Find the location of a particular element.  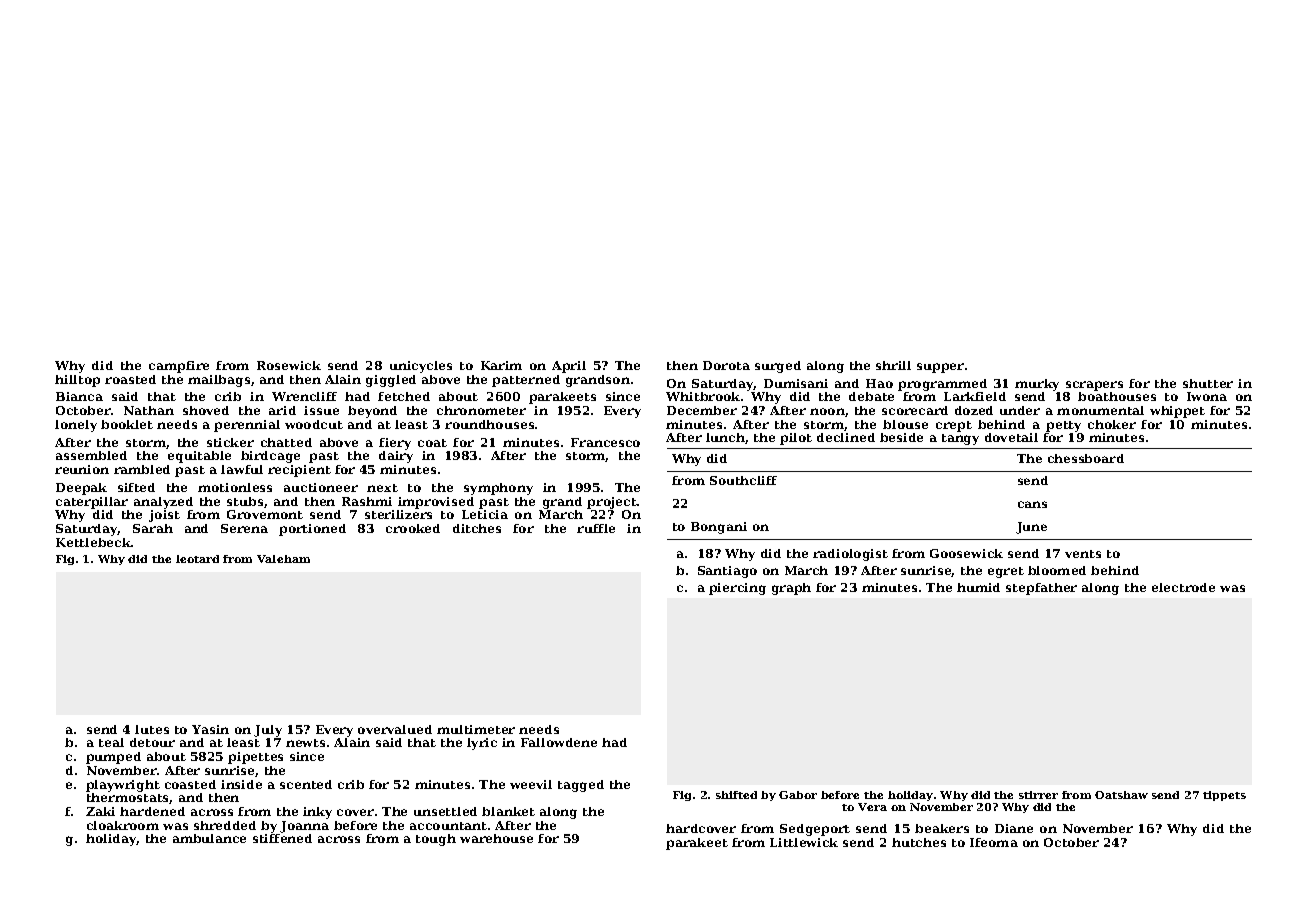

Rosewick is located at coordinates (289, 365).
